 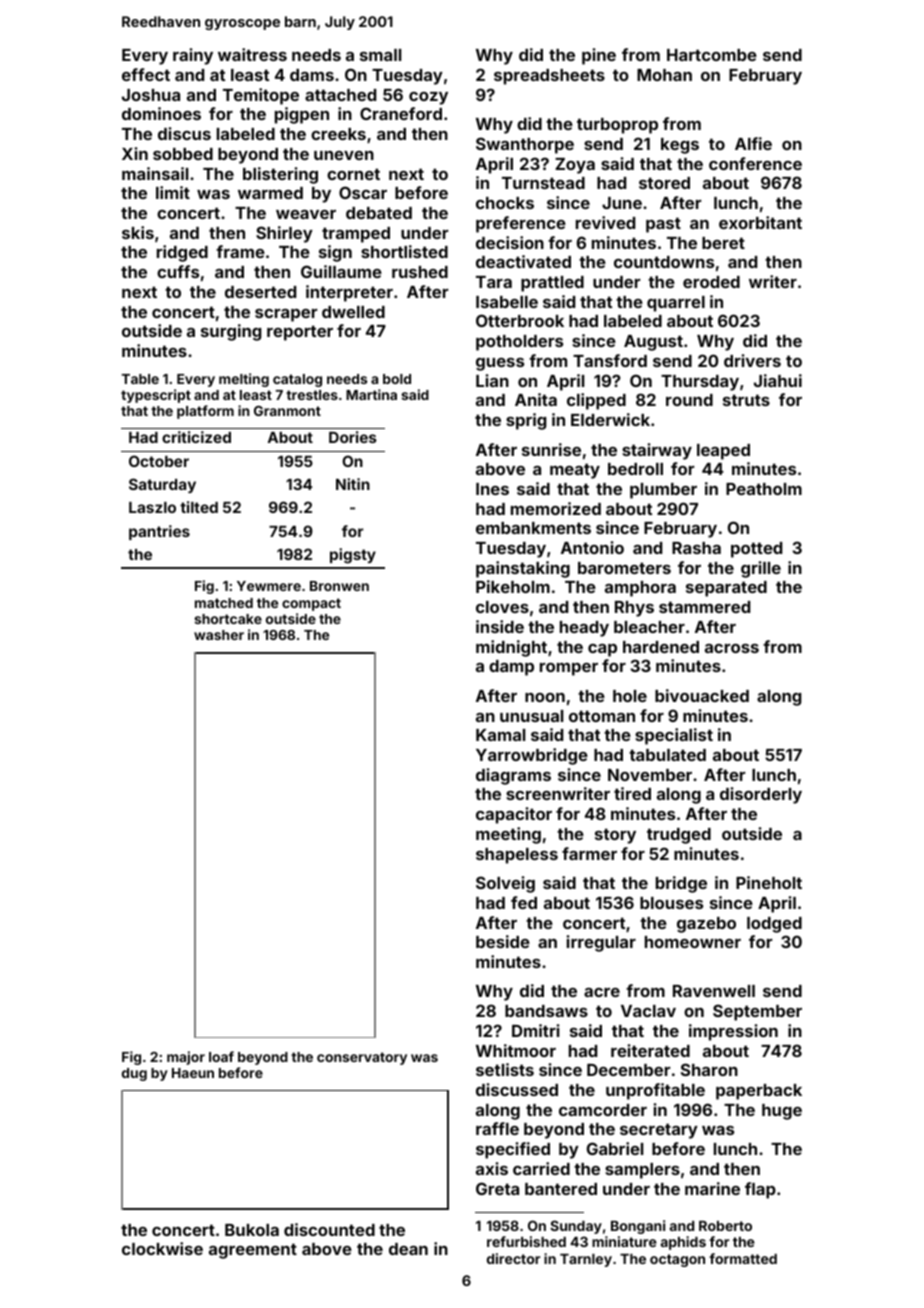 What do you see at coordinates (513, 1258) in the image?
I see `director` at bounding box center [513, 1258].
